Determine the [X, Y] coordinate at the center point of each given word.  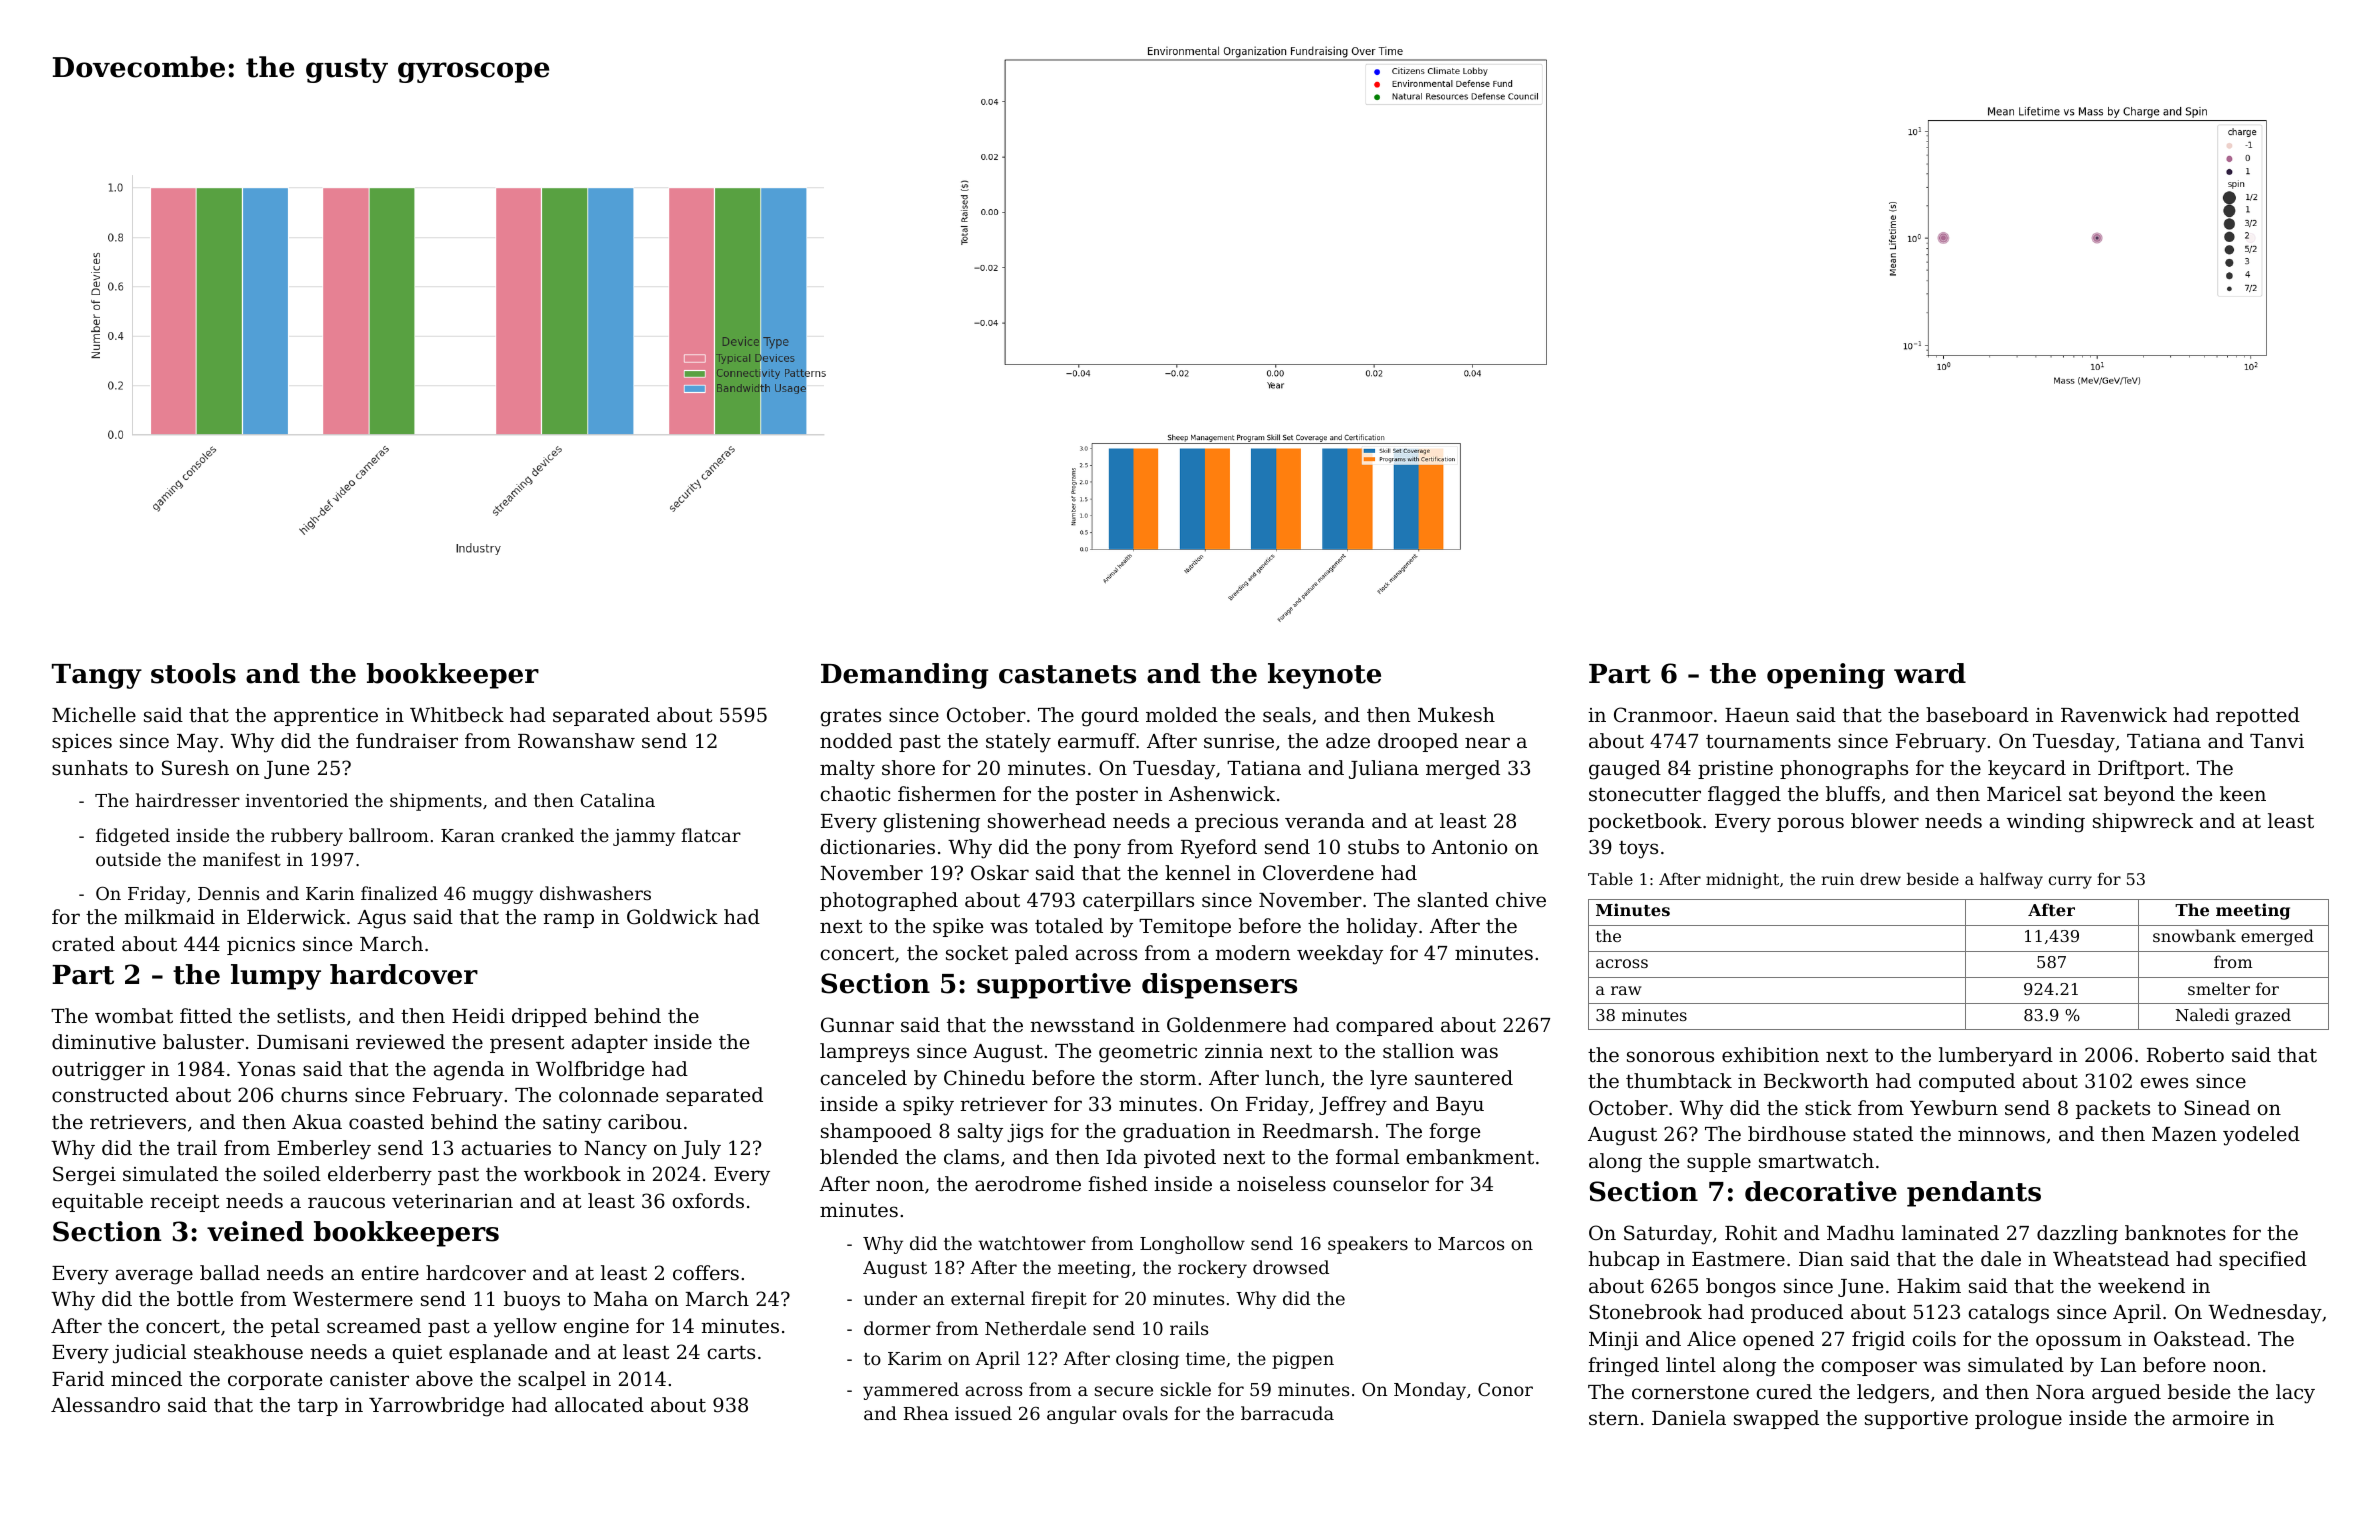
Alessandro [105, 1404]
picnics [261, 946]
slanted [1453, 899]
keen [2243, 793]
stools [193, 673]
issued [983, 1413]
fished [1118, 1183]
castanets [1067, 674]
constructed [110, 1094]
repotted [2258, 716]
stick [1828, 1107]
